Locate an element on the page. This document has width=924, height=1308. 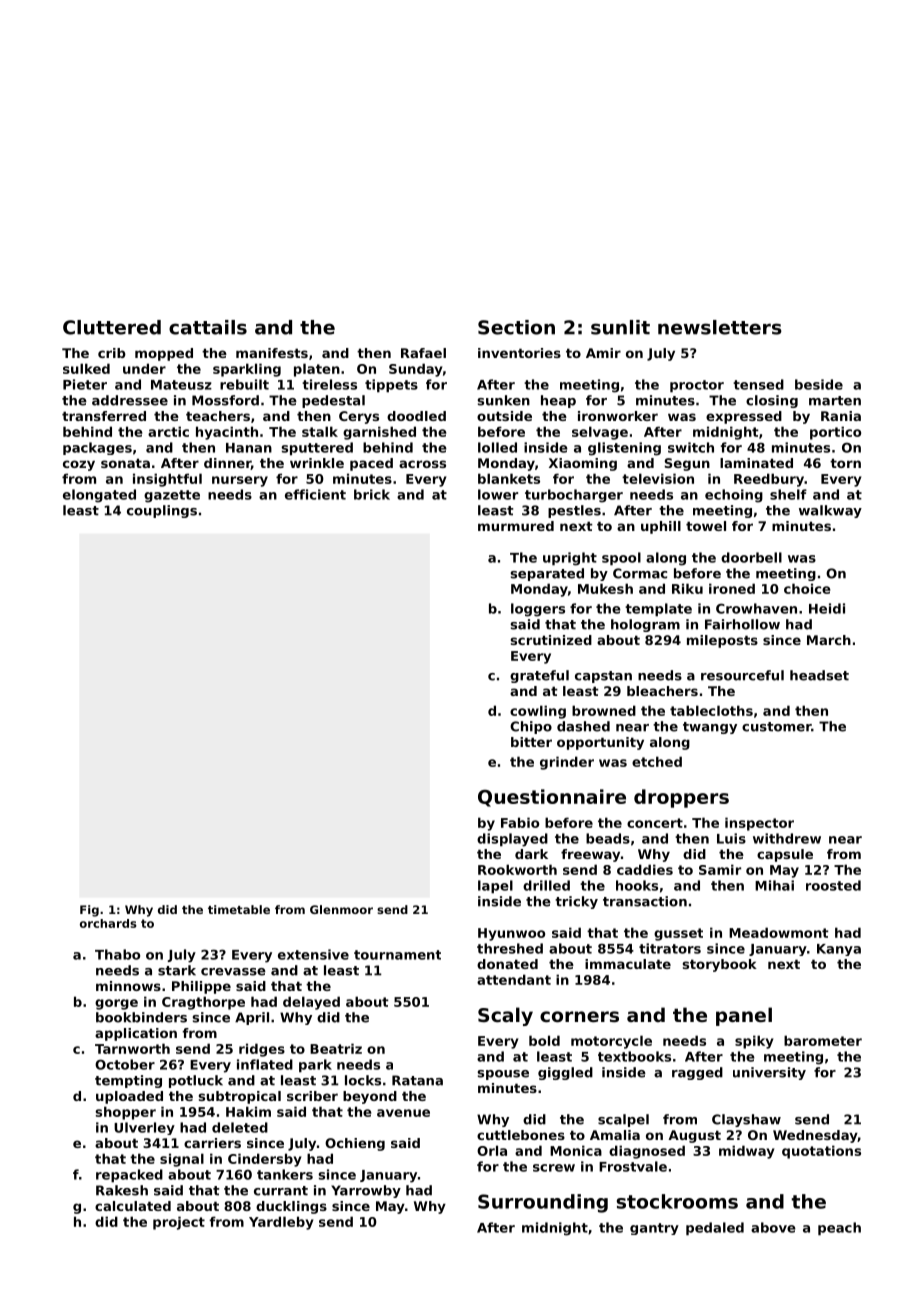
signal is located at coordinates (182, 1160).
